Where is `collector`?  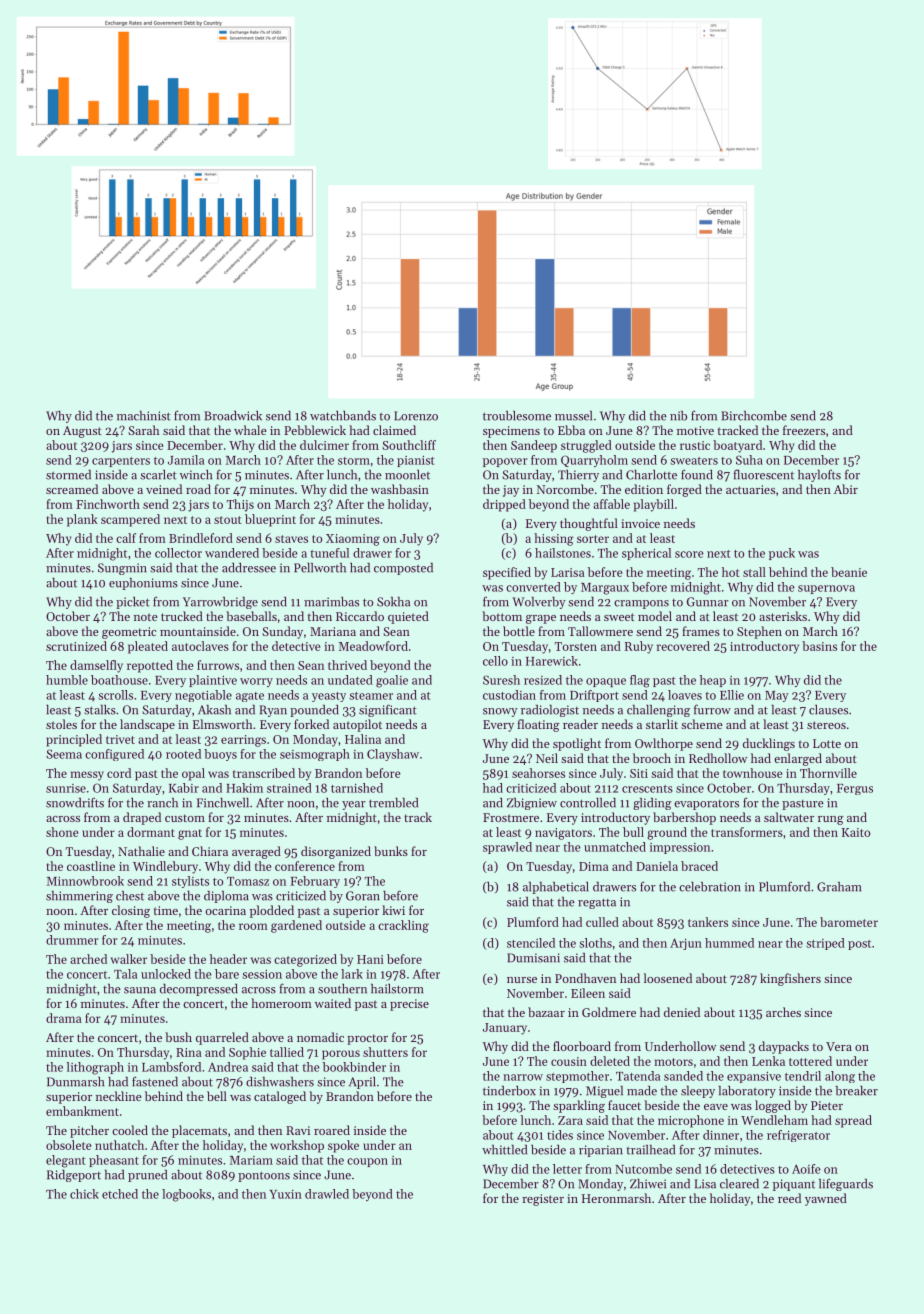 collector is located at coordinates (178, 553).
